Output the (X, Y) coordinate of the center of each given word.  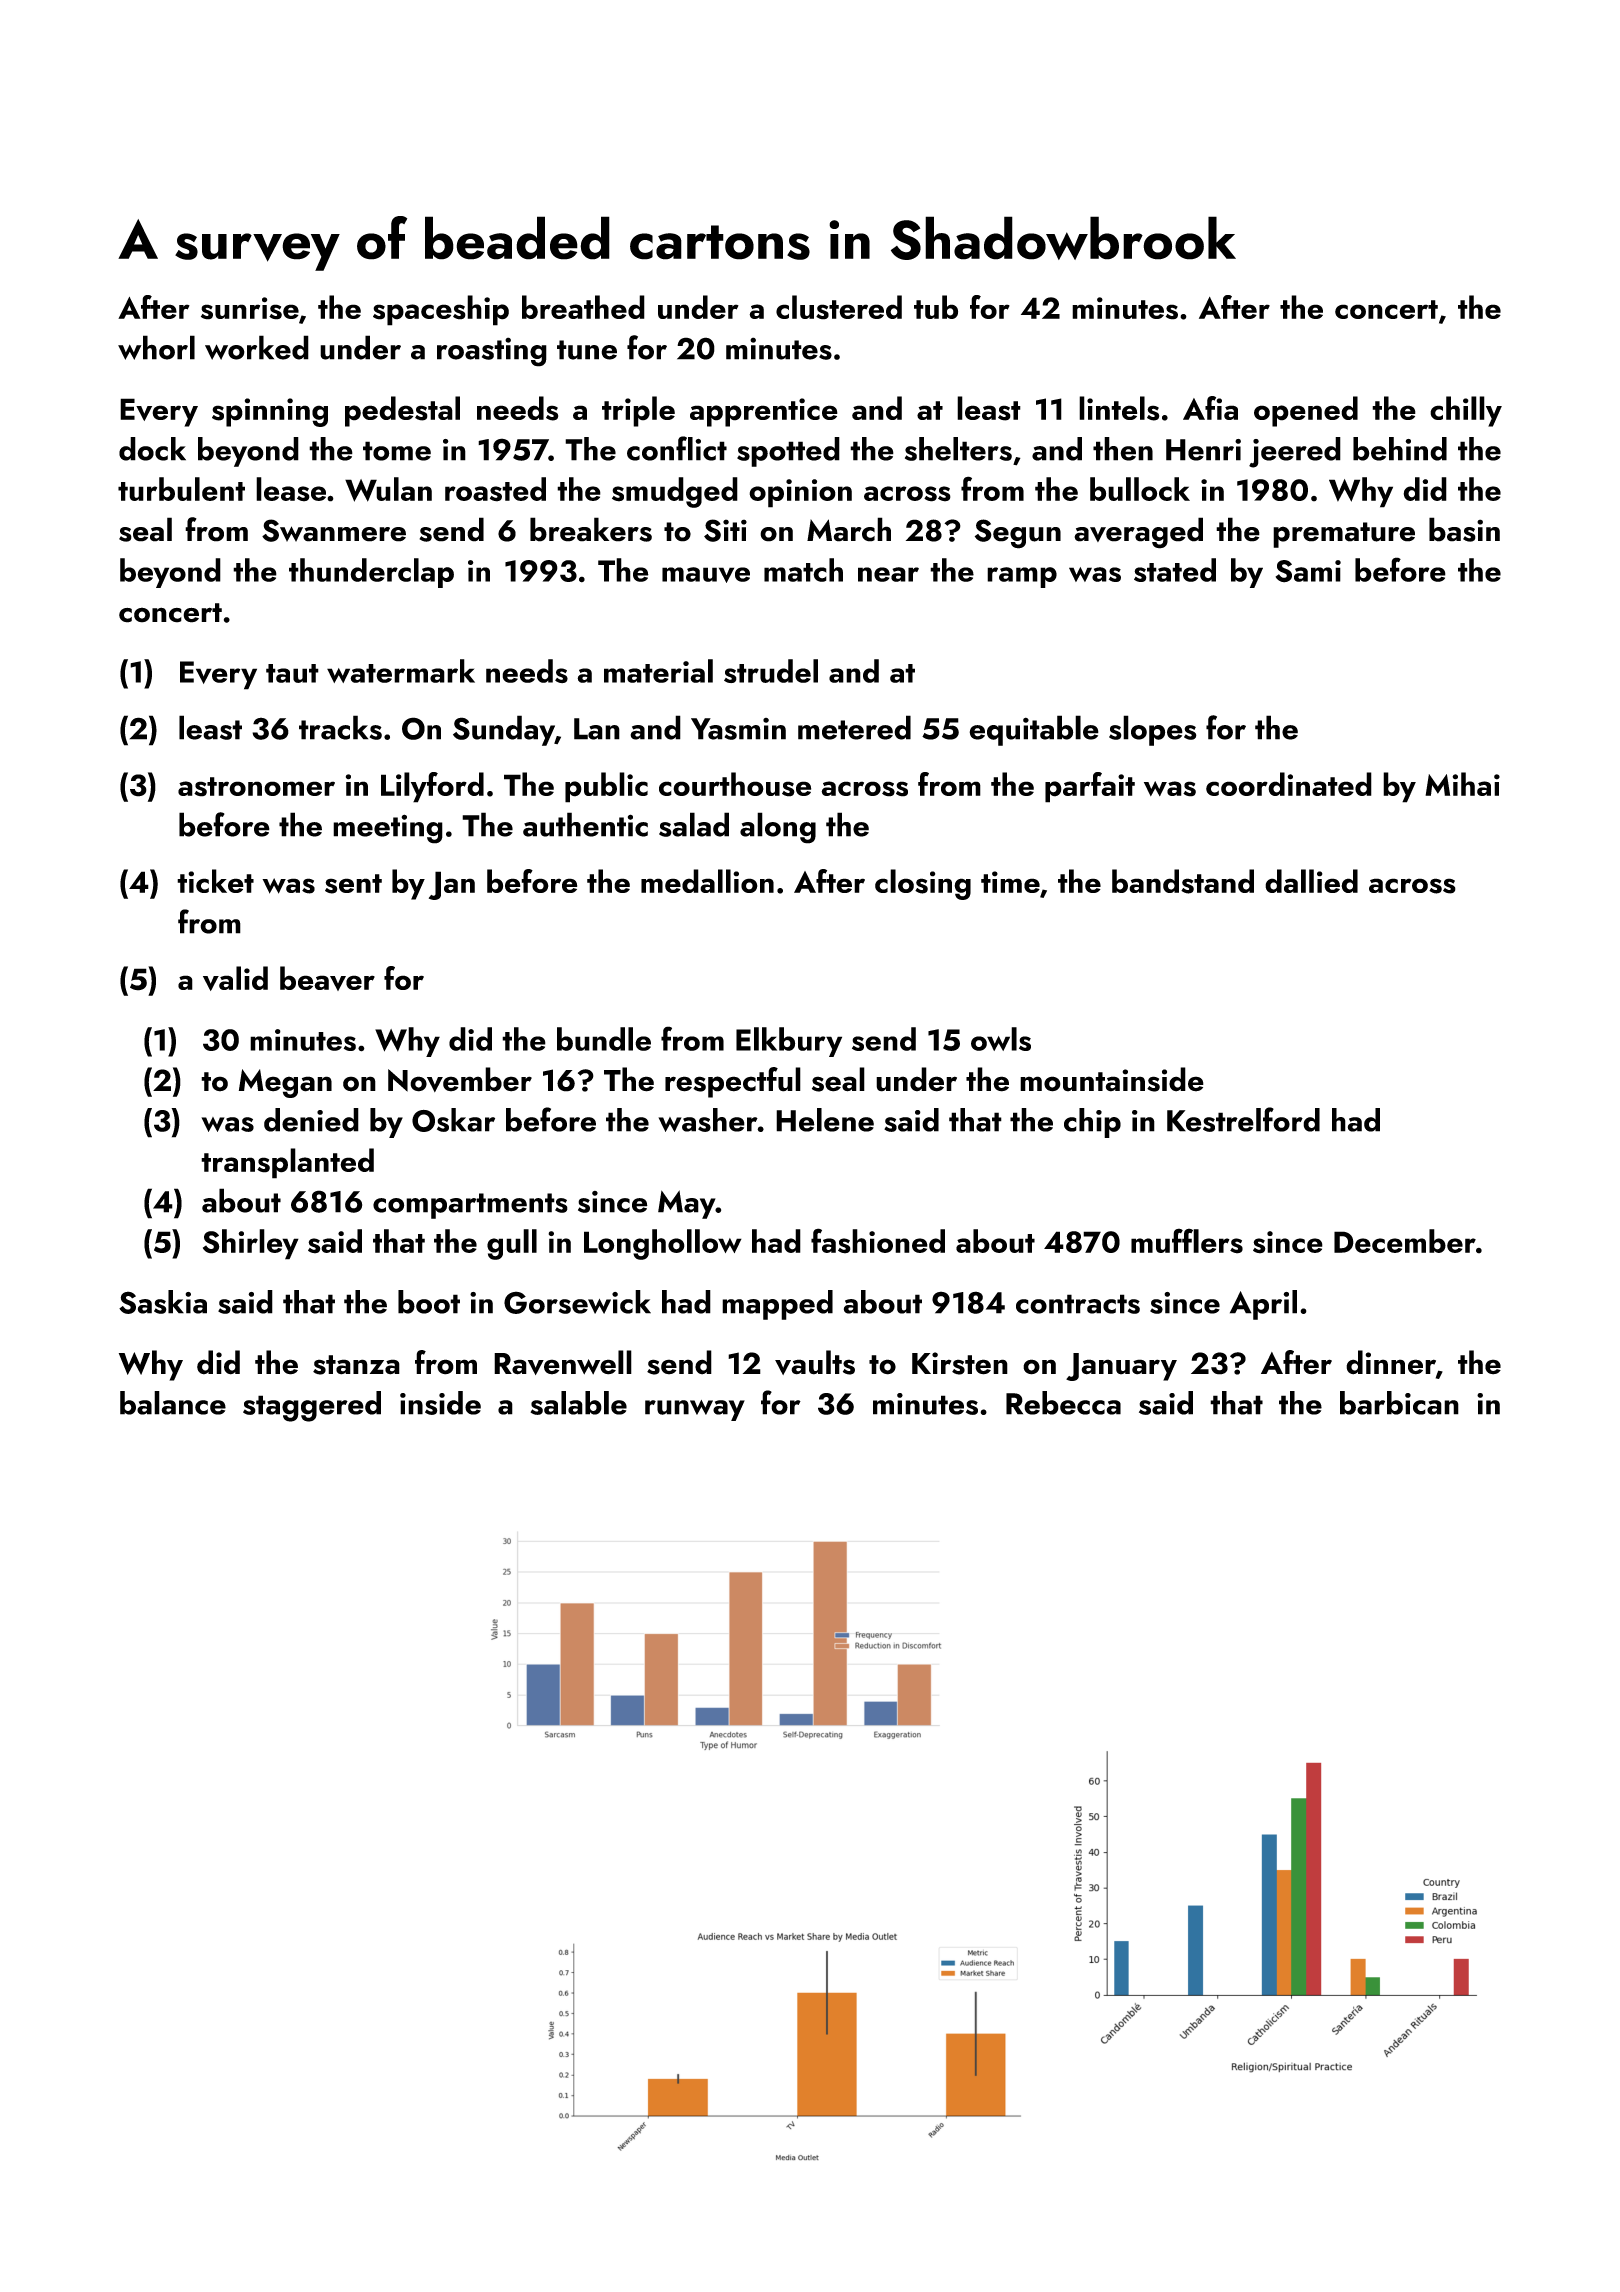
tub (936, 307)
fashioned (878, 1241)
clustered (839, 307)
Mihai (1462, 784)
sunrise (250, 308)
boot (429, 1302)
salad (694, 824)
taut (292, 673)
